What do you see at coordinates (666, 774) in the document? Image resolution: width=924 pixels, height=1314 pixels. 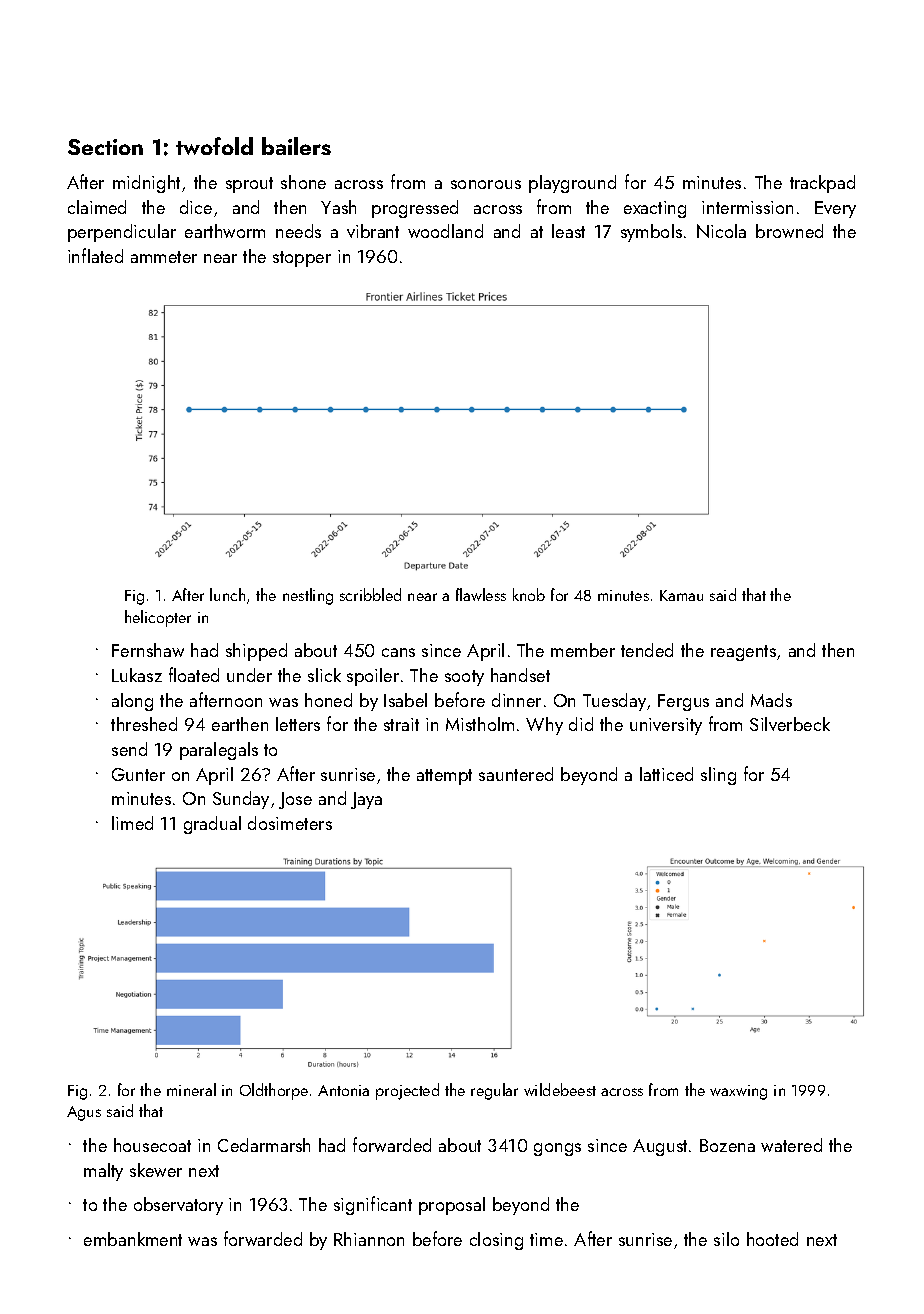 I see `latticed` at bounding box center [666, 774].
